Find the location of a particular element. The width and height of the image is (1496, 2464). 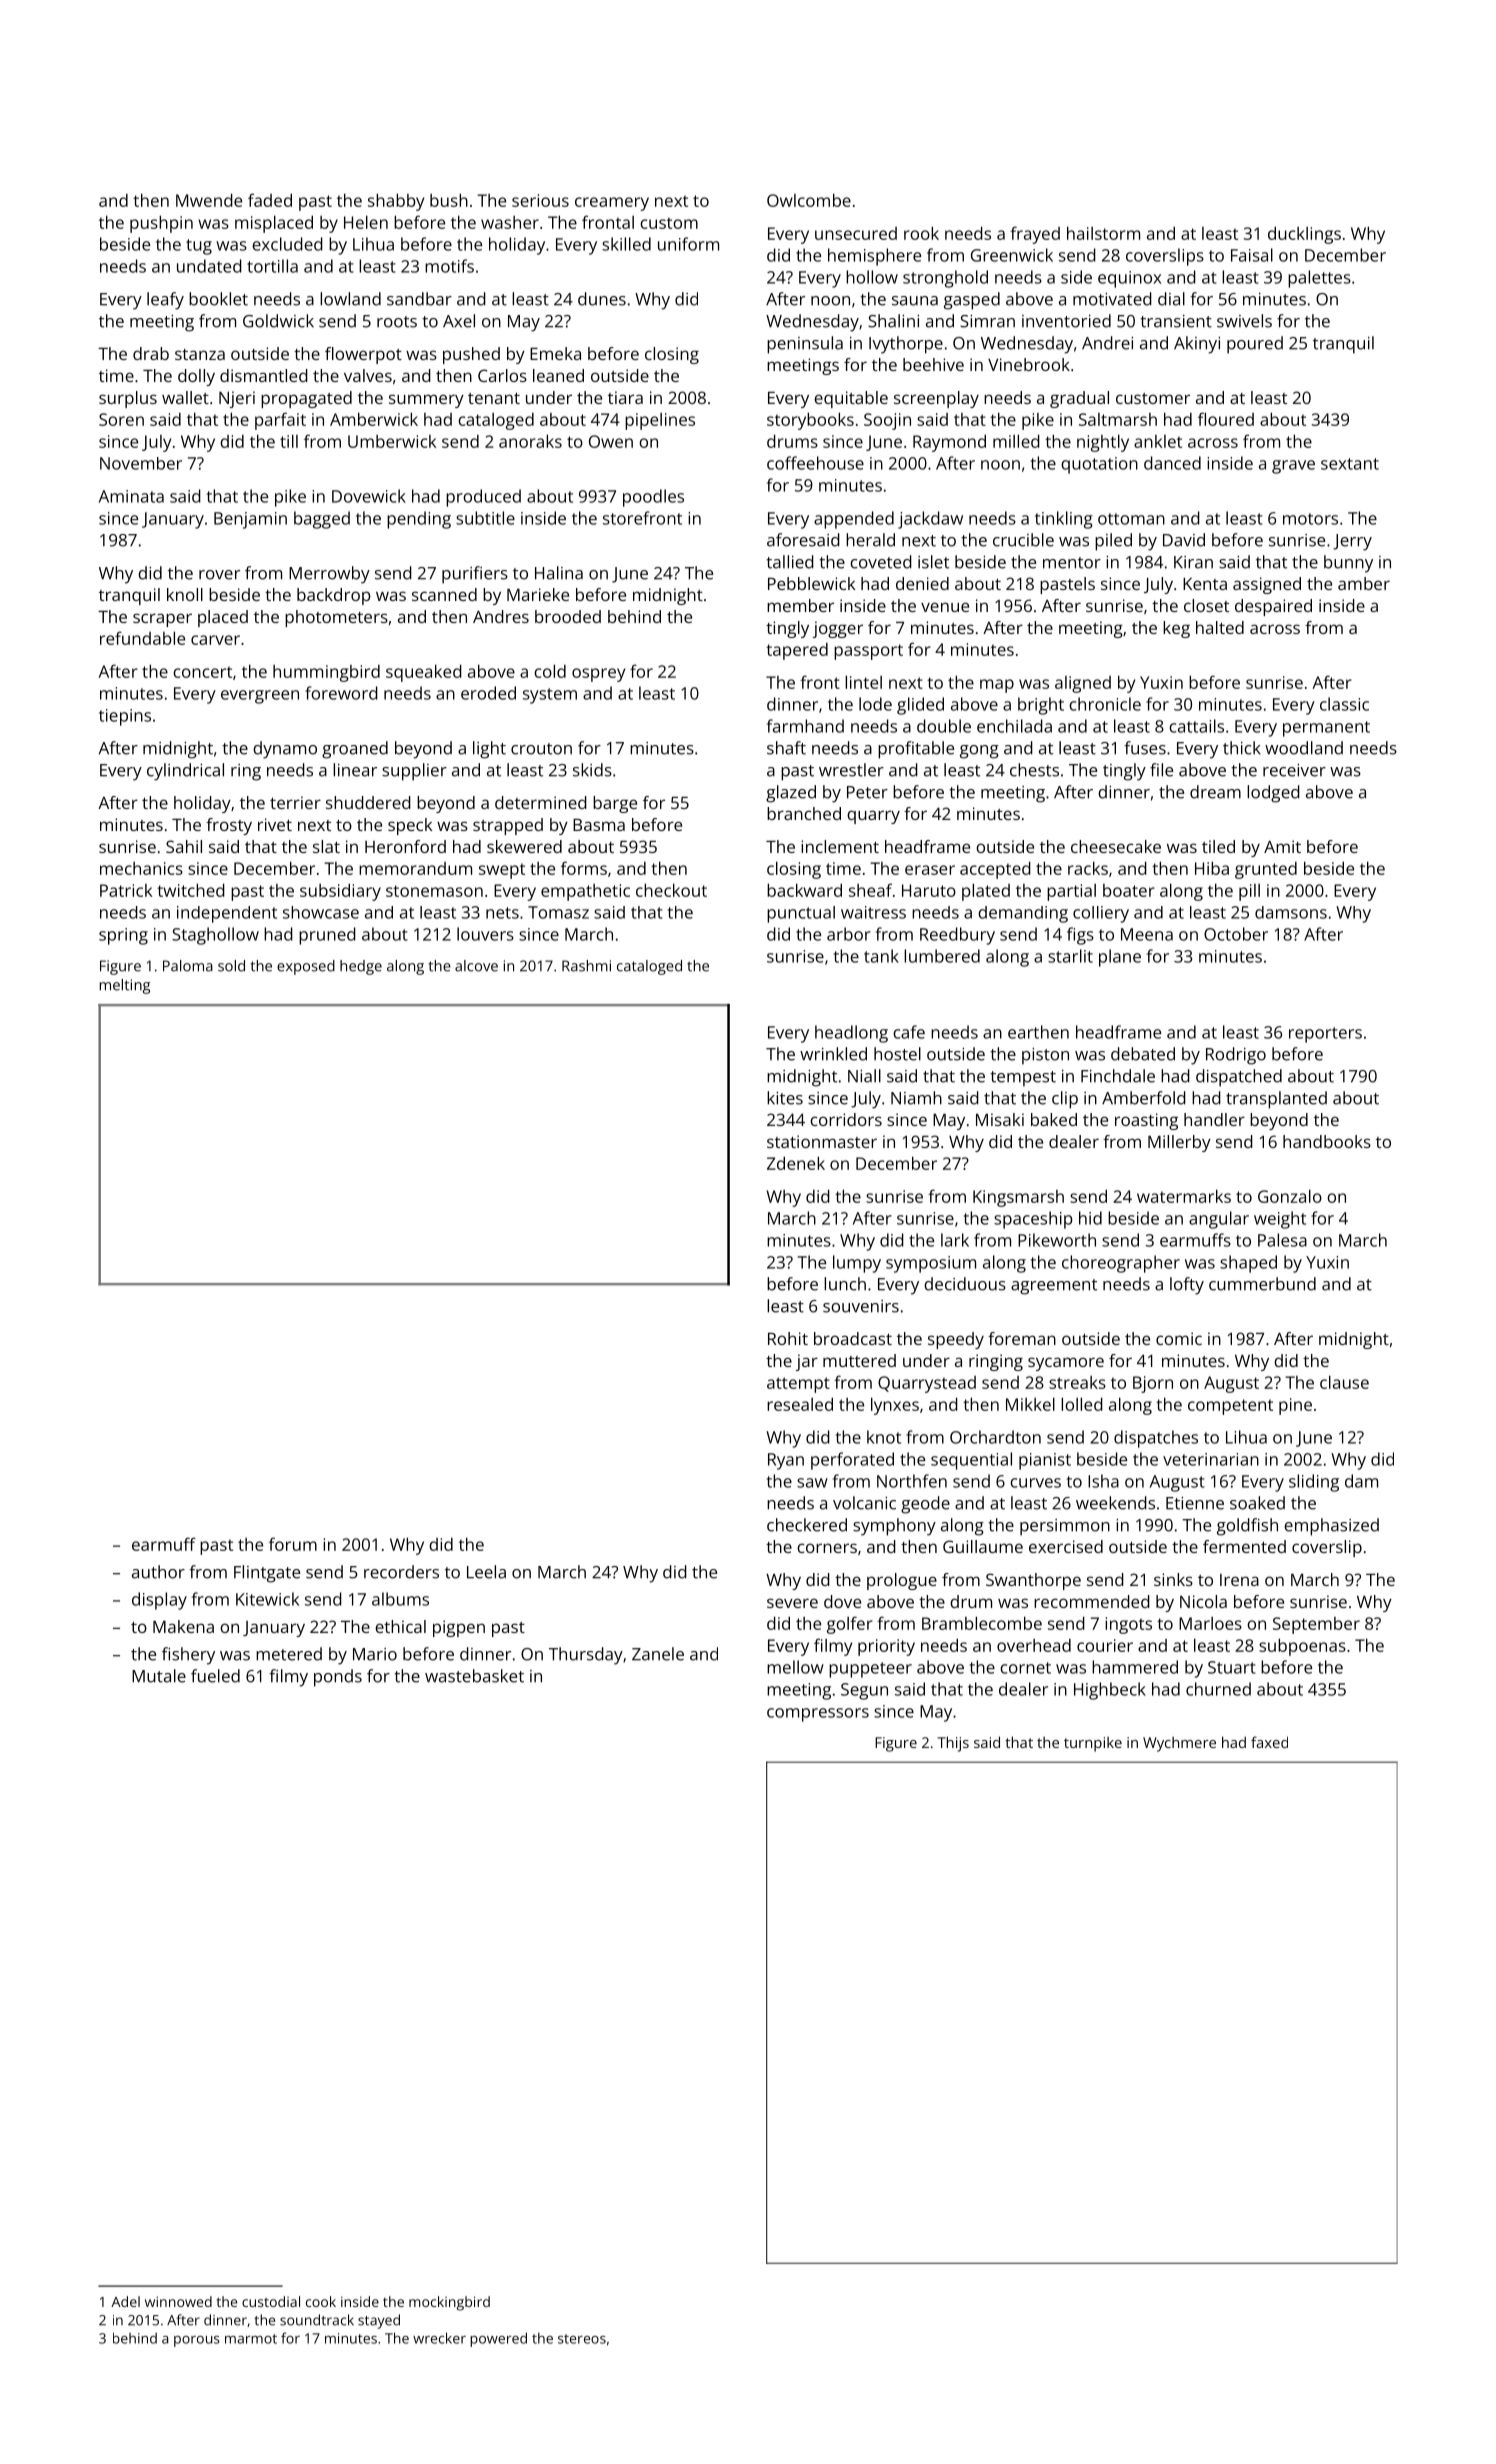

porous is located at coordinates (197, 2341).
